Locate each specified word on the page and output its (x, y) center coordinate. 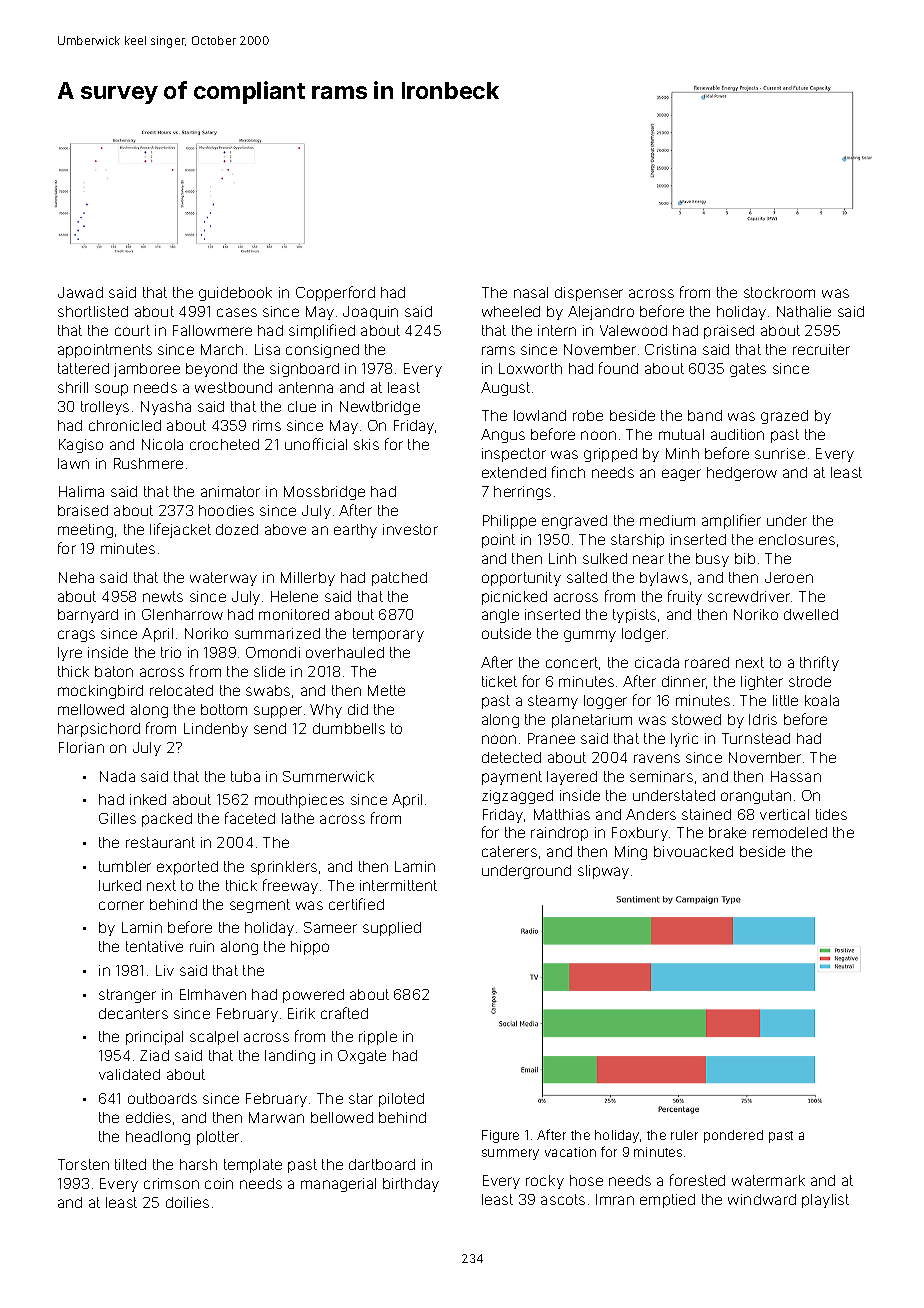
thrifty (819, 663)
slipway (603, 872)
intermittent (398, 885)
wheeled (511, 311)
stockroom (779, 292)
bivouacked (693, 851)
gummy (590, 636)
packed (167, 820)
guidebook (235, 294)
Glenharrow (182, 614)
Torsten (83, 1164)
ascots (563, 1199)
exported (187, 868)
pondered (733, 1136)
